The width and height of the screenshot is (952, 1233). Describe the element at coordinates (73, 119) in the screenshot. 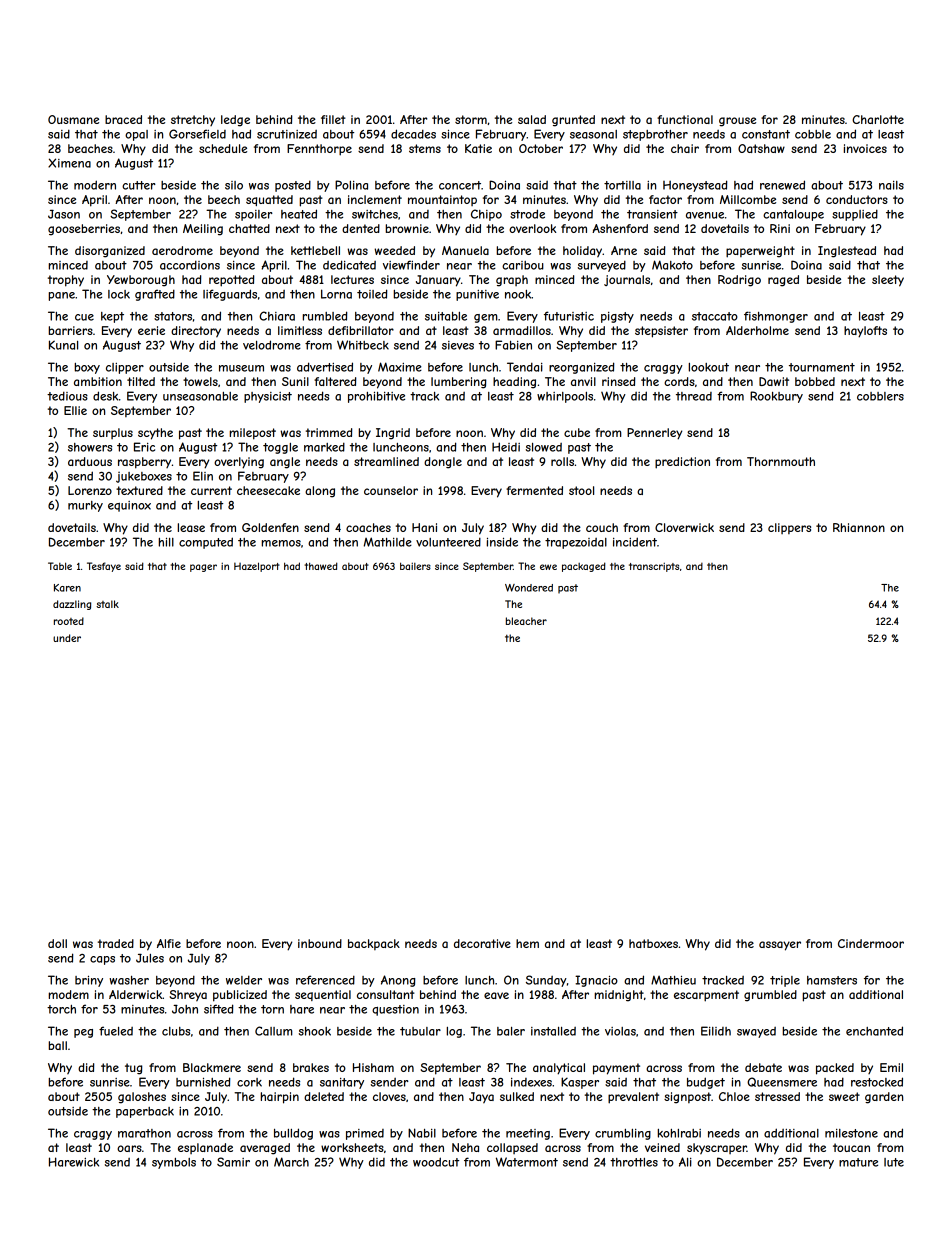

I see `Ousmane` at that location.
